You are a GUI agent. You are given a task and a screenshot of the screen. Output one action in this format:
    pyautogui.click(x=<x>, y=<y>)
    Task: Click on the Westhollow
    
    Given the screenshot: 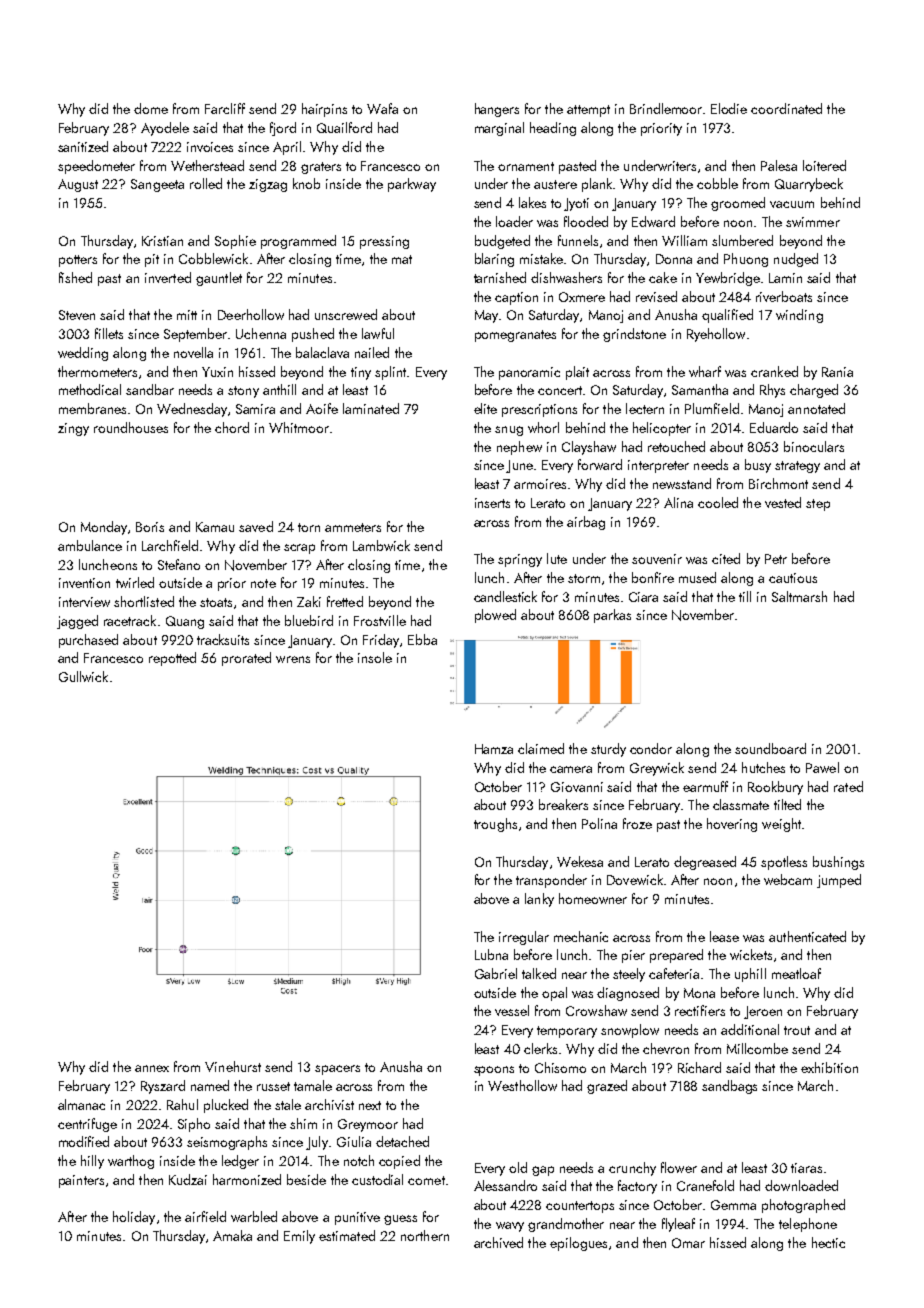 What is the action you would take?
    pyautogui.click(x=522, y=1085)
